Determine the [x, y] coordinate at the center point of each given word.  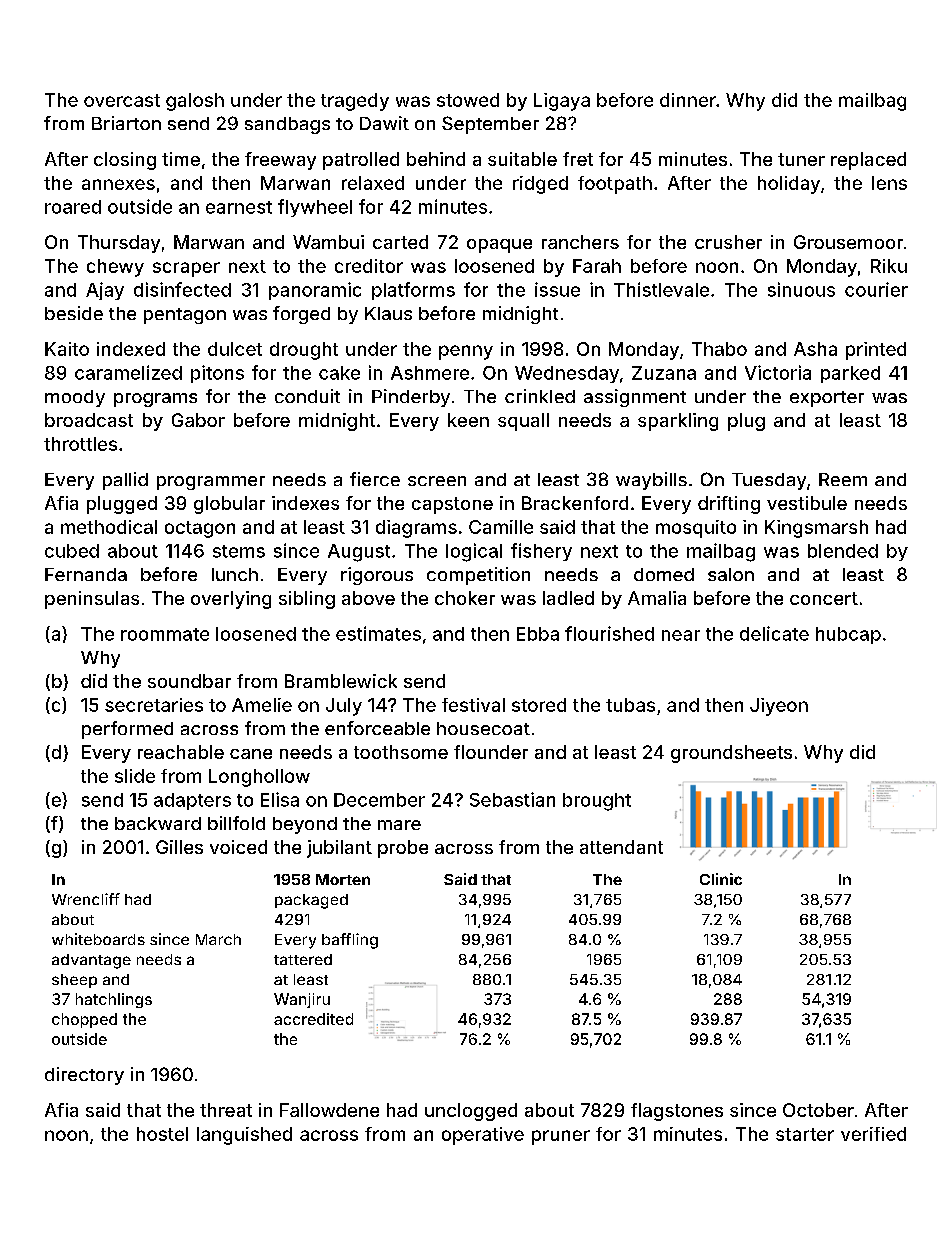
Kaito [67, 349]
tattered [303, 959]
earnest [239, 207]
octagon [200, 529]
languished [244, 1136]
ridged [540, 185]
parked [850, 374]
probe [403, 849]
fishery [541, 552]
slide [135, 776]
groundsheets [731, 754]
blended [843, 551]
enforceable [377, 728]
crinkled [540, 396]
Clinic [721, 879]
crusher [728, 242]
